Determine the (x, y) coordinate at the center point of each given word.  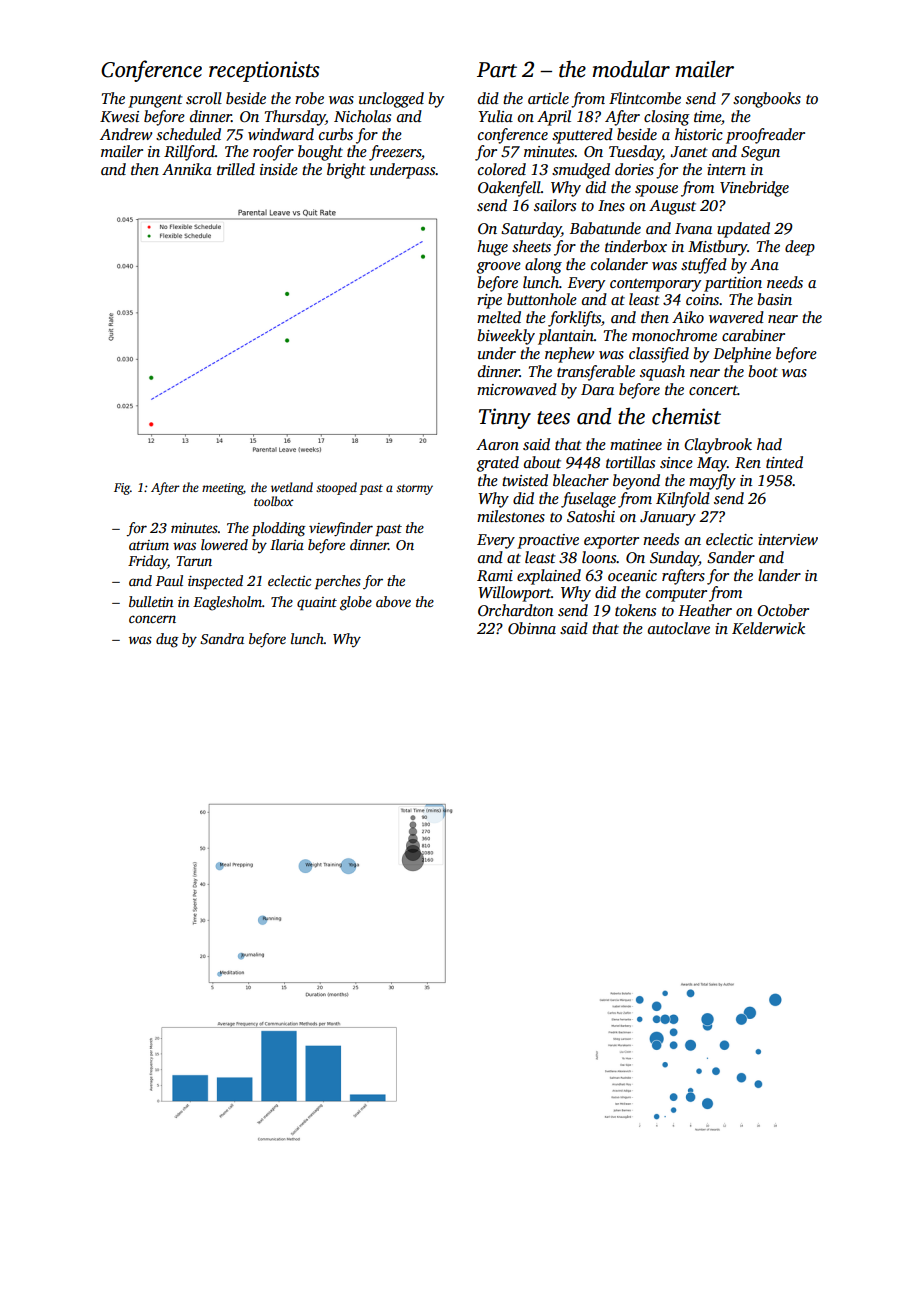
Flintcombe (645, 98)
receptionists (264, 71)
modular (631, 69)
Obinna (532, 628)
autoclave (679, 628)
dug (167, 640)
